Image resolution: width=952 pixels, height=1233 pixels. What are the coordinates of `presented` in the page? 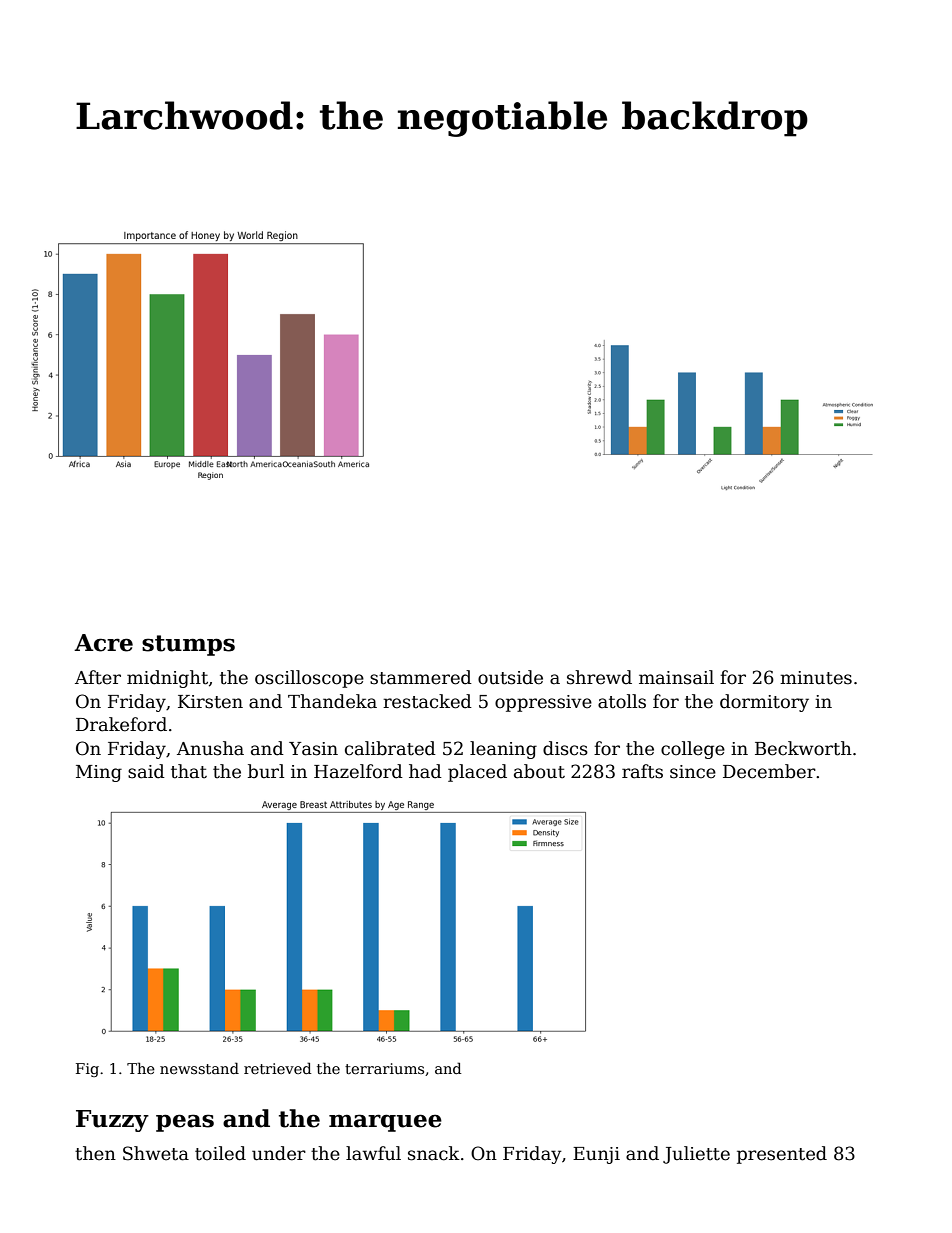 It's located at (782, 1155).
